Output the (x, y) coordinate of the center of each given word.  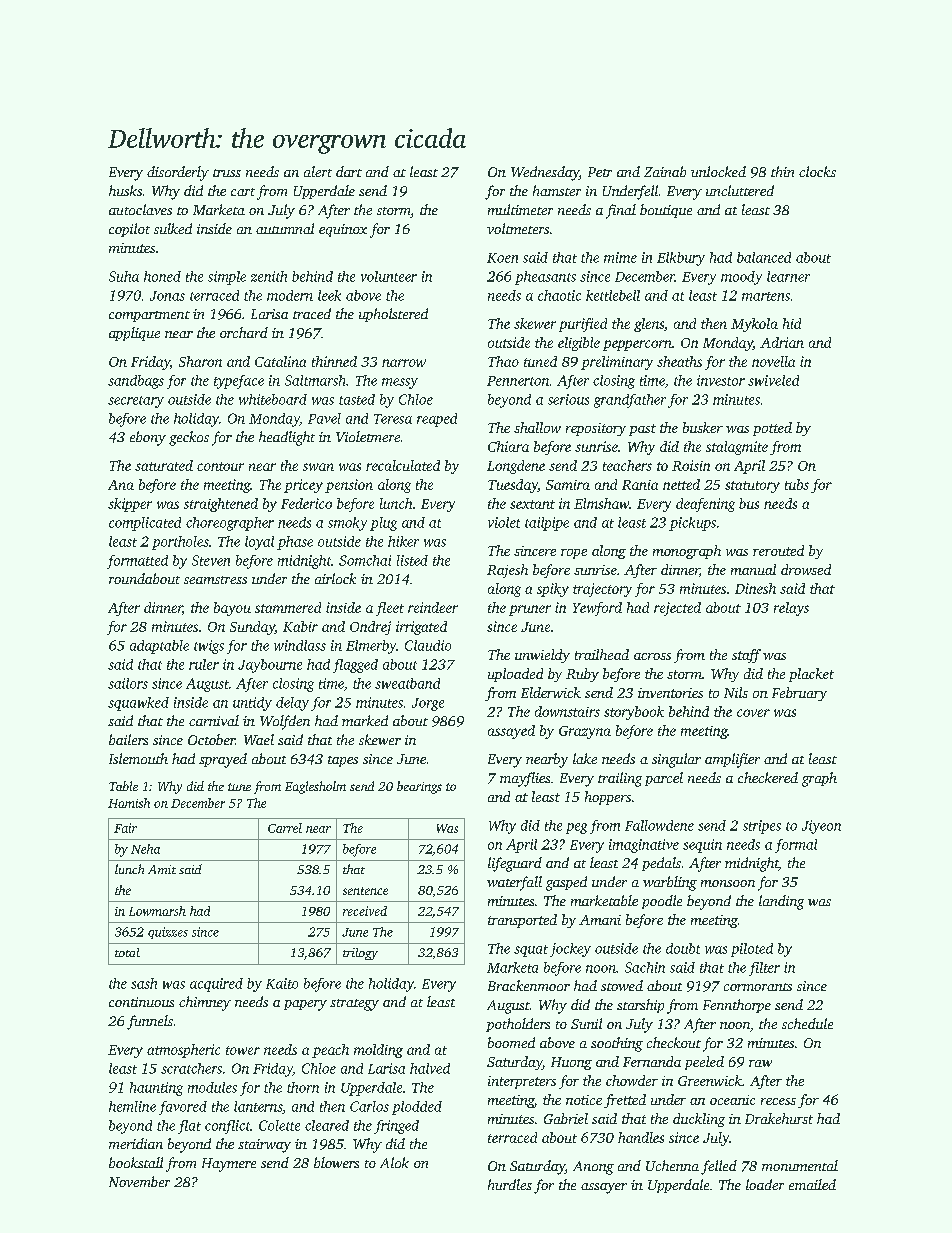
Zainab (665, 171)
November (139, 1181)
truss (227, 173)
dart (349, 171)
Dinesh (755, 588)
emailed (812, 1184)
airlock (335, 578)
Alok (394, 1162)
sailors (128, 683)
